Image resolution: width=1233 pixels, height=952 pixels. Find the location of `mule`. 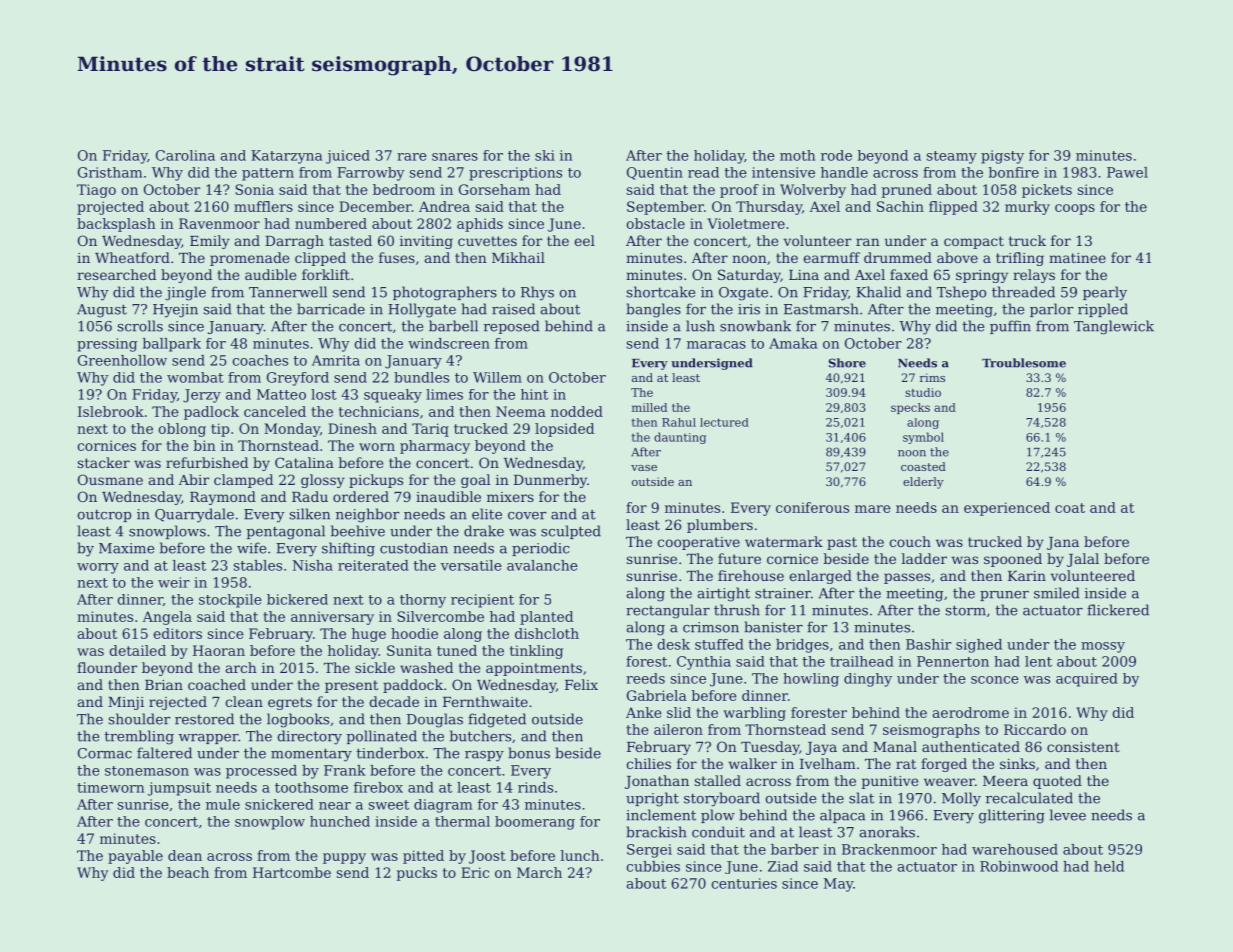

mule is located at coordinates (223, 804).
